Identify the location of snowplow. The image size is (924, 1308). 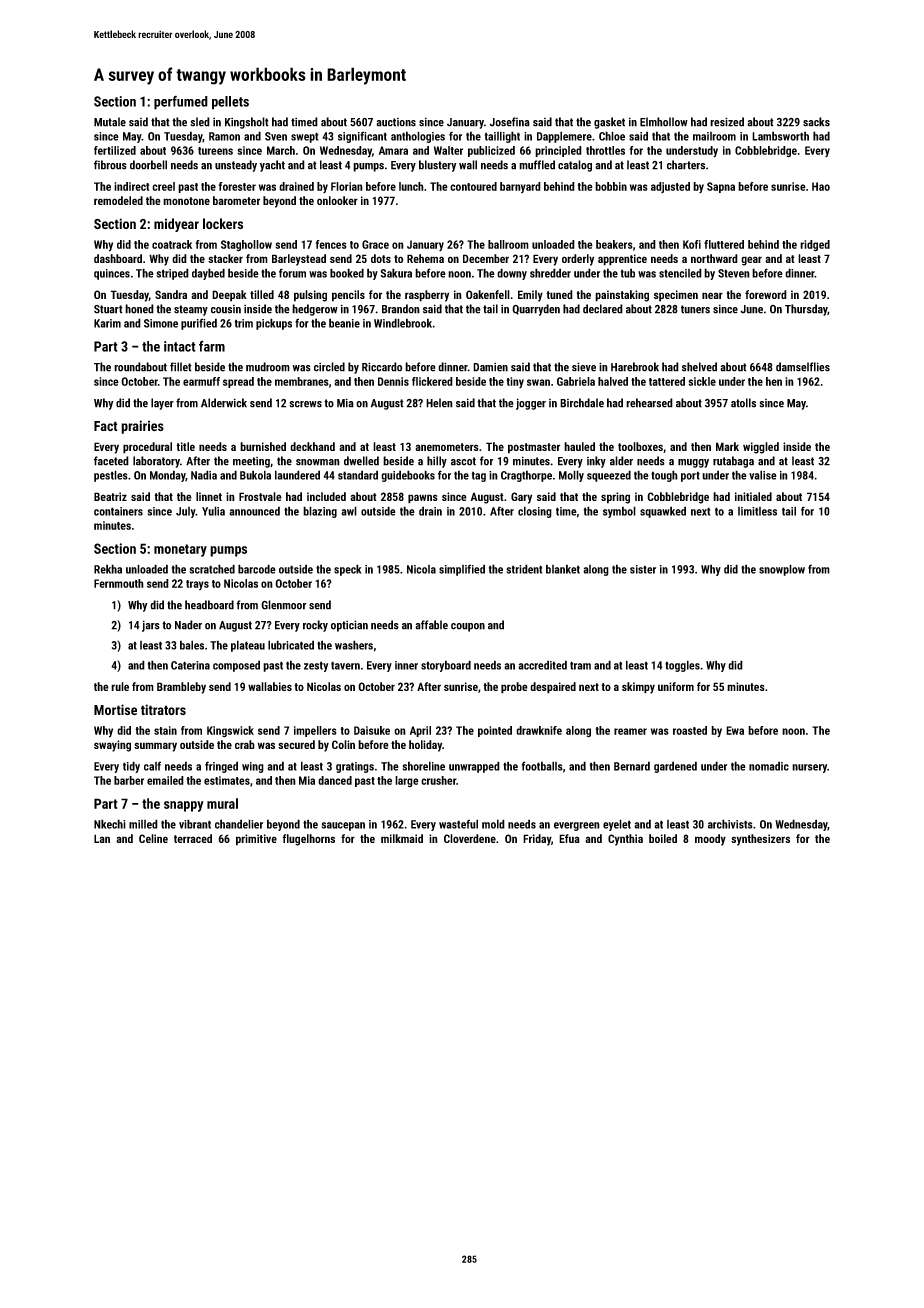
(782, 570).
